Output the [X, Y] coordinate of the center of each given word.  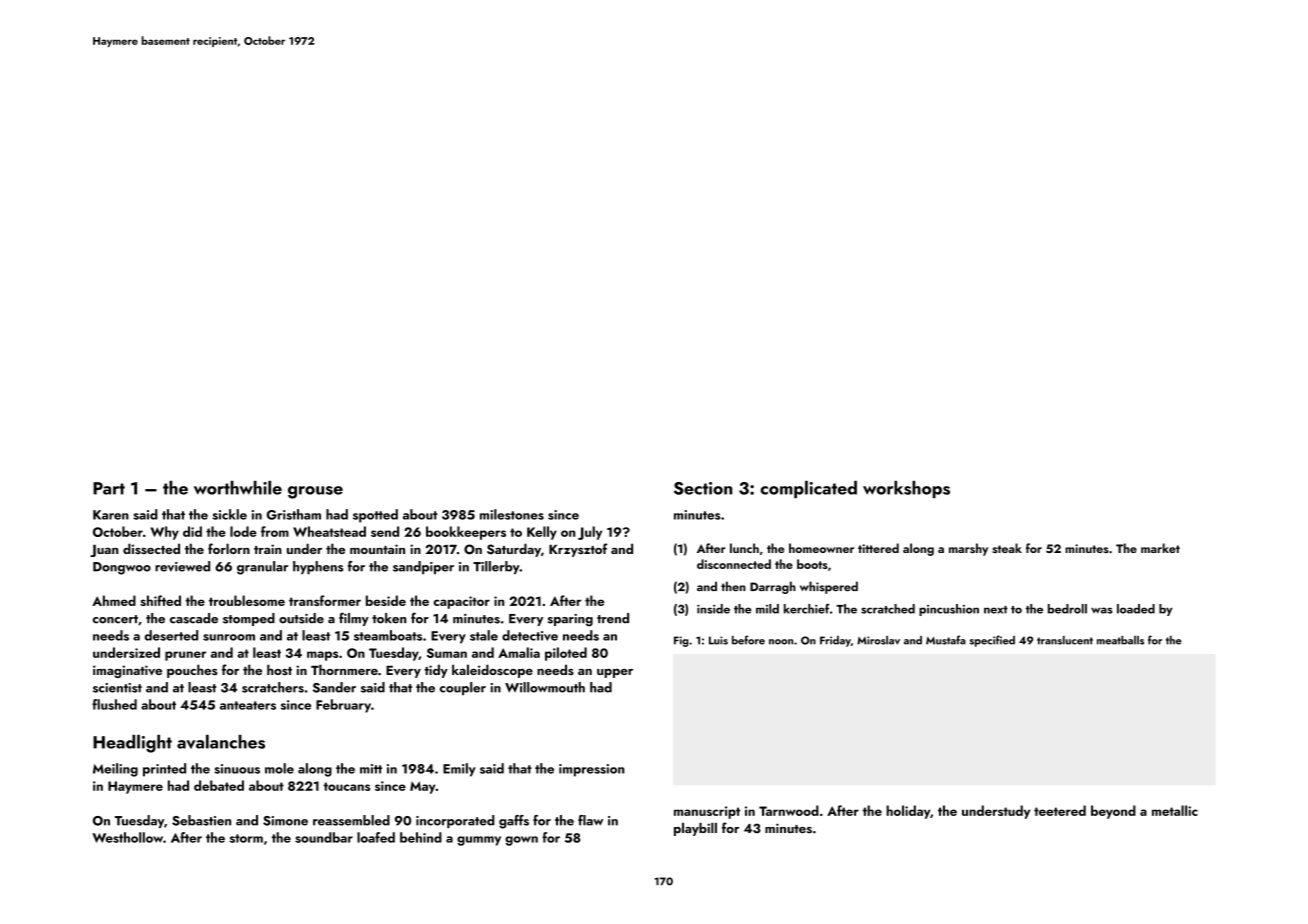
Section [703, 488]
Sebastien [201, 820]
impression [591, 770]
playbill [695, 829]
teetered [1060, 810]
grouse [315, 492]
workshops [906, 489]
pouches [192, 671]
